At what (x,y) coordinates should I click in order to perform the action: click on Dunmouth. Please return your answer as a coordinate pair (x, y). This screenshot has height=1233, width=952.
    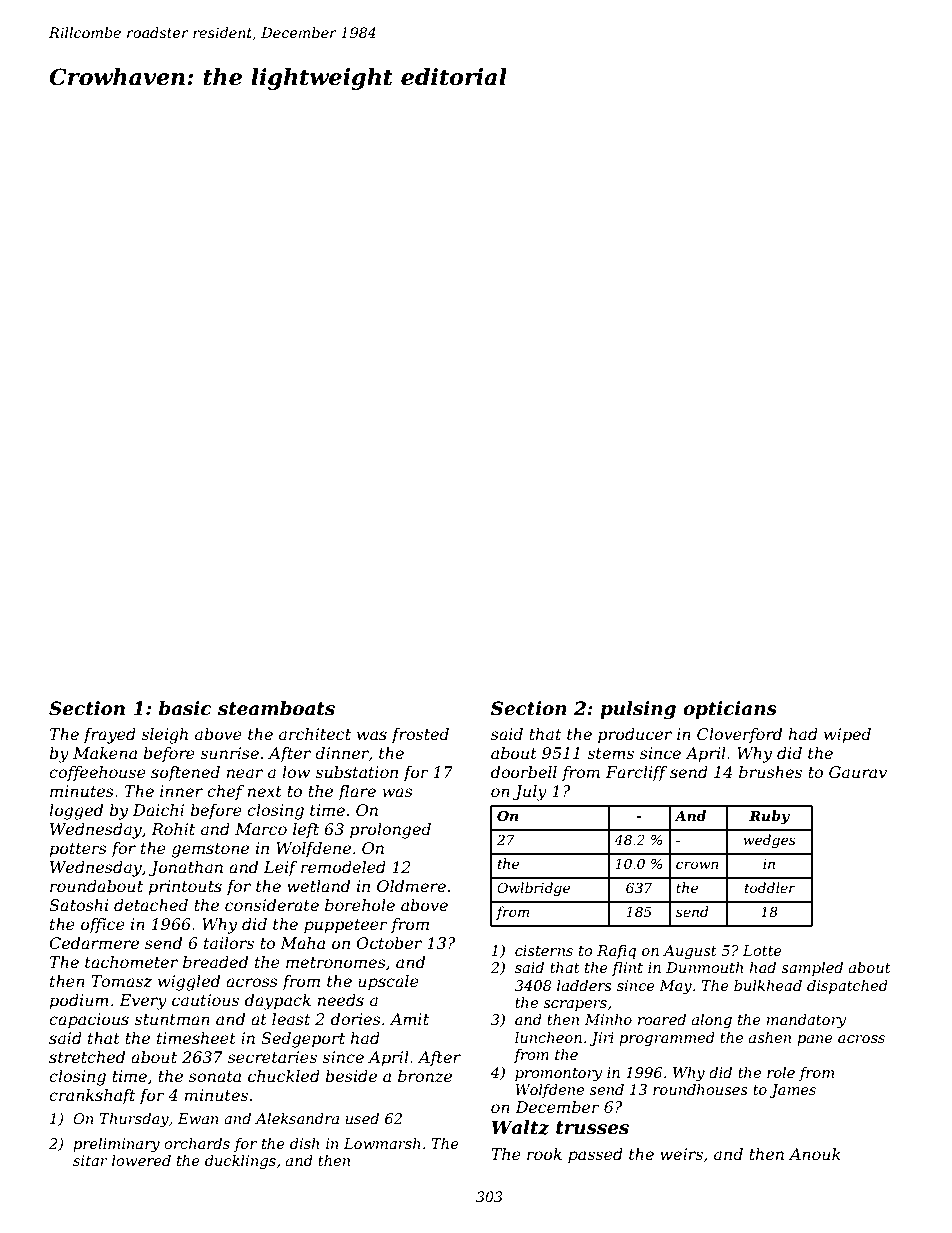
    Looking at the image, I should click on (704, 967).
